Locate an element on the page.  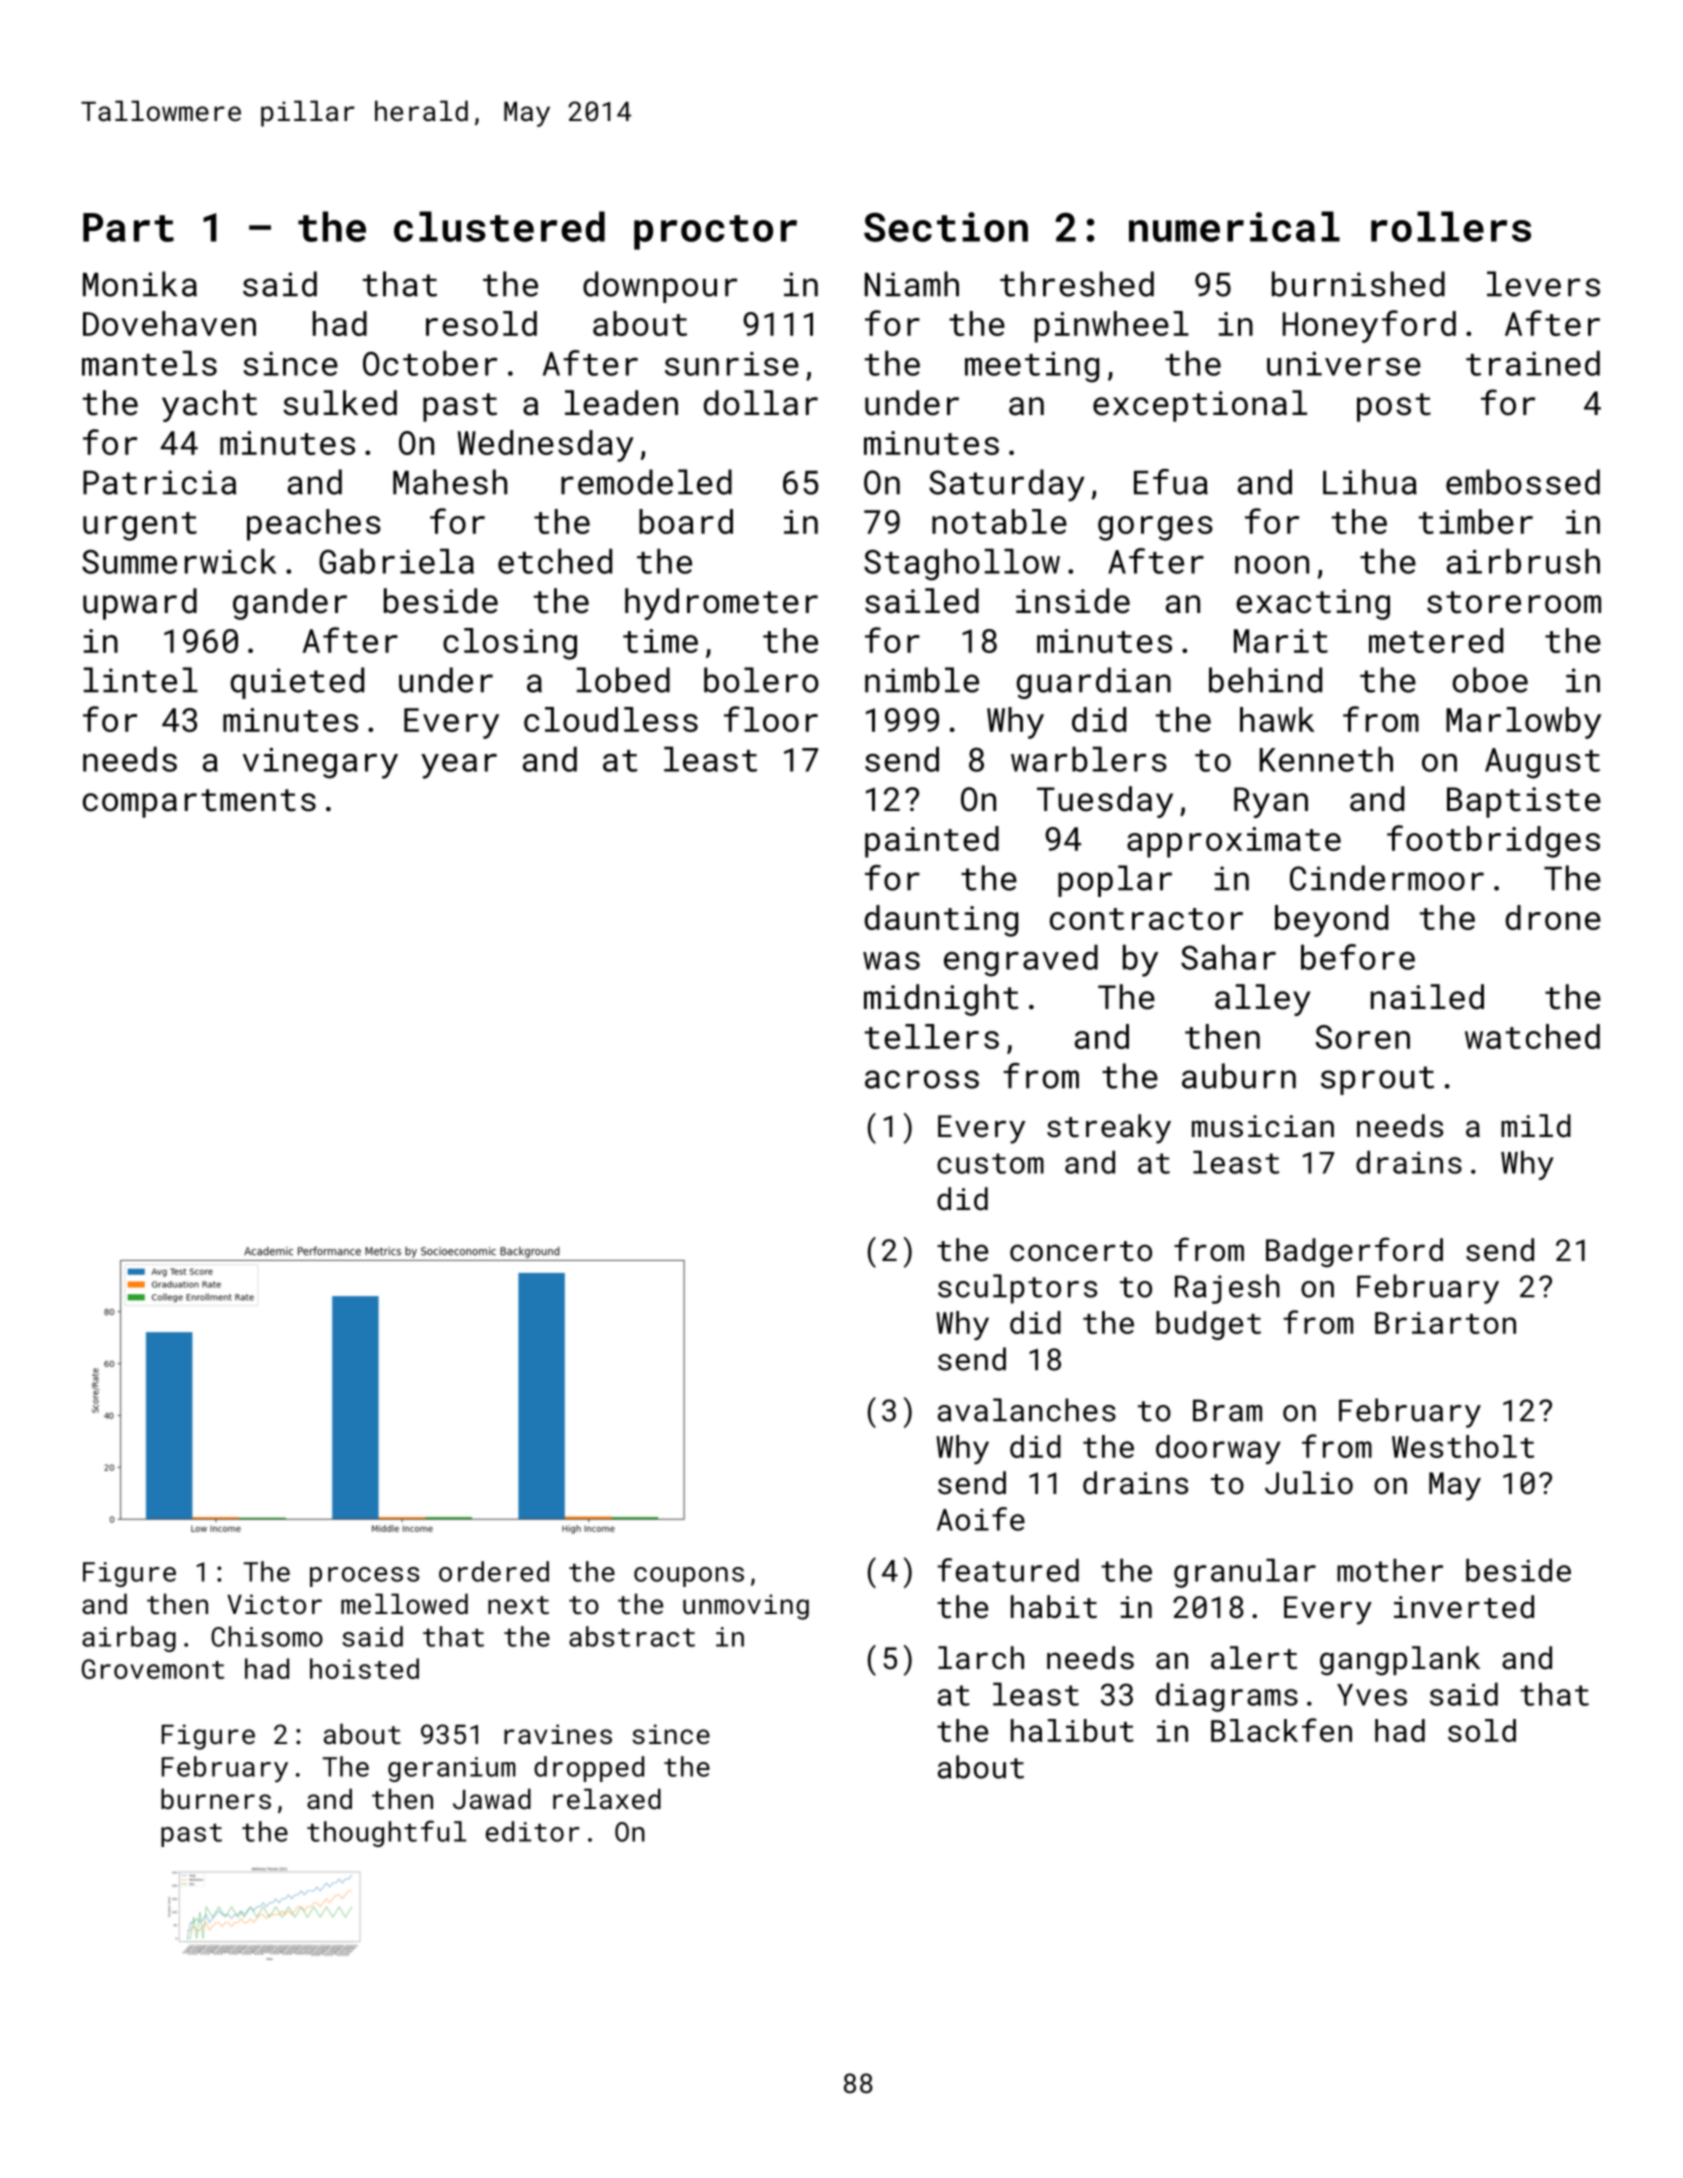
gangplank is located at coordinates (1400, 1661).
